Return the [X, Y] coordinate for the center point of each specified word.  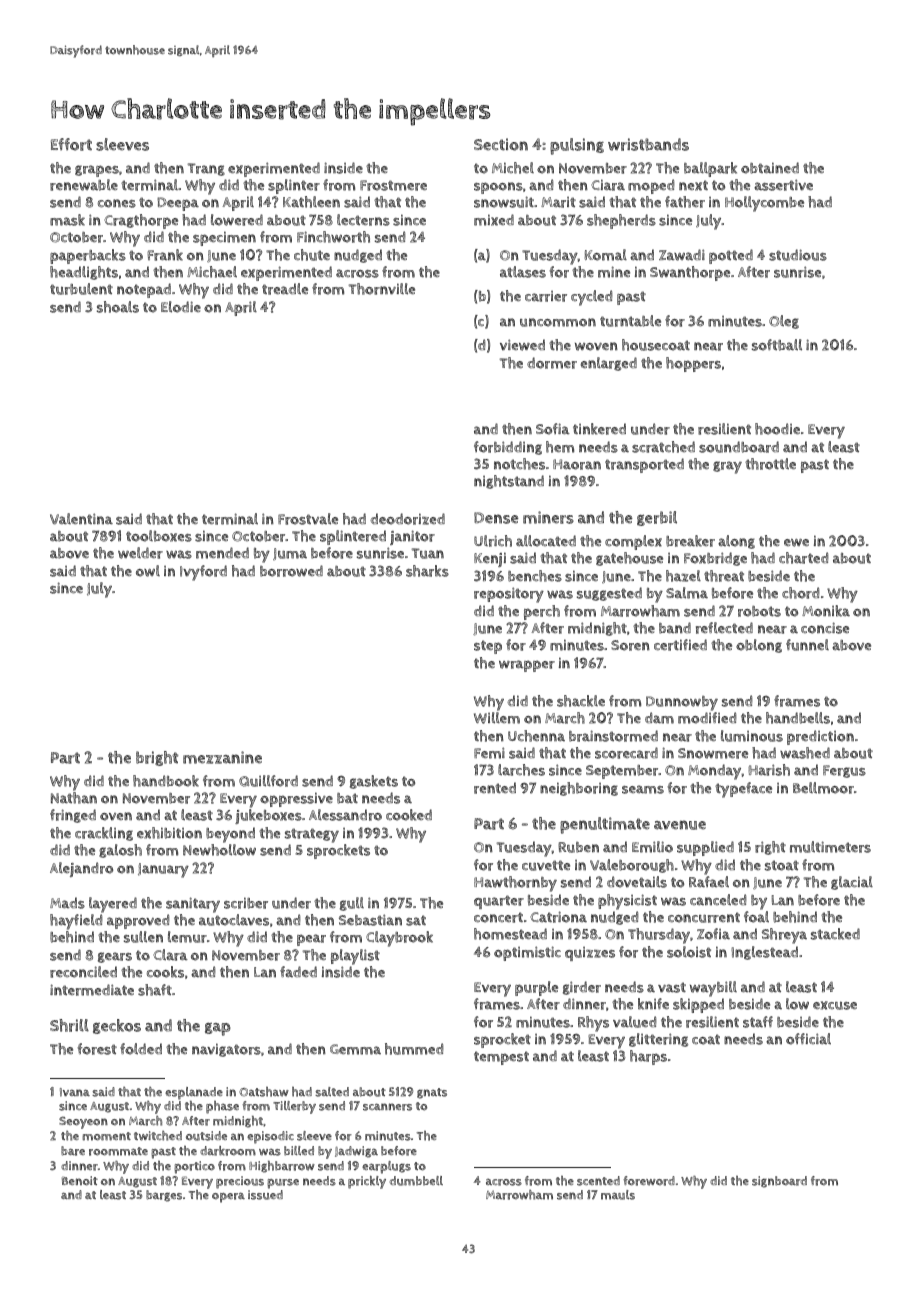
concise [825, 628]
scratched [663, 447]
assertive [783, 185]
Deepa [178, 204]
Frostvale [308, 519]
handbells [798, 718]
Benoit [80, 1181]
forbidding [508, 448]
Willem [497, 718]
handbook [166, 781]
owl [148, 571]
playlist [355, 957]
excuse [835, 1005]
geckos [117, 1026]
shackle [581, 701]
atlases [523, 272]
